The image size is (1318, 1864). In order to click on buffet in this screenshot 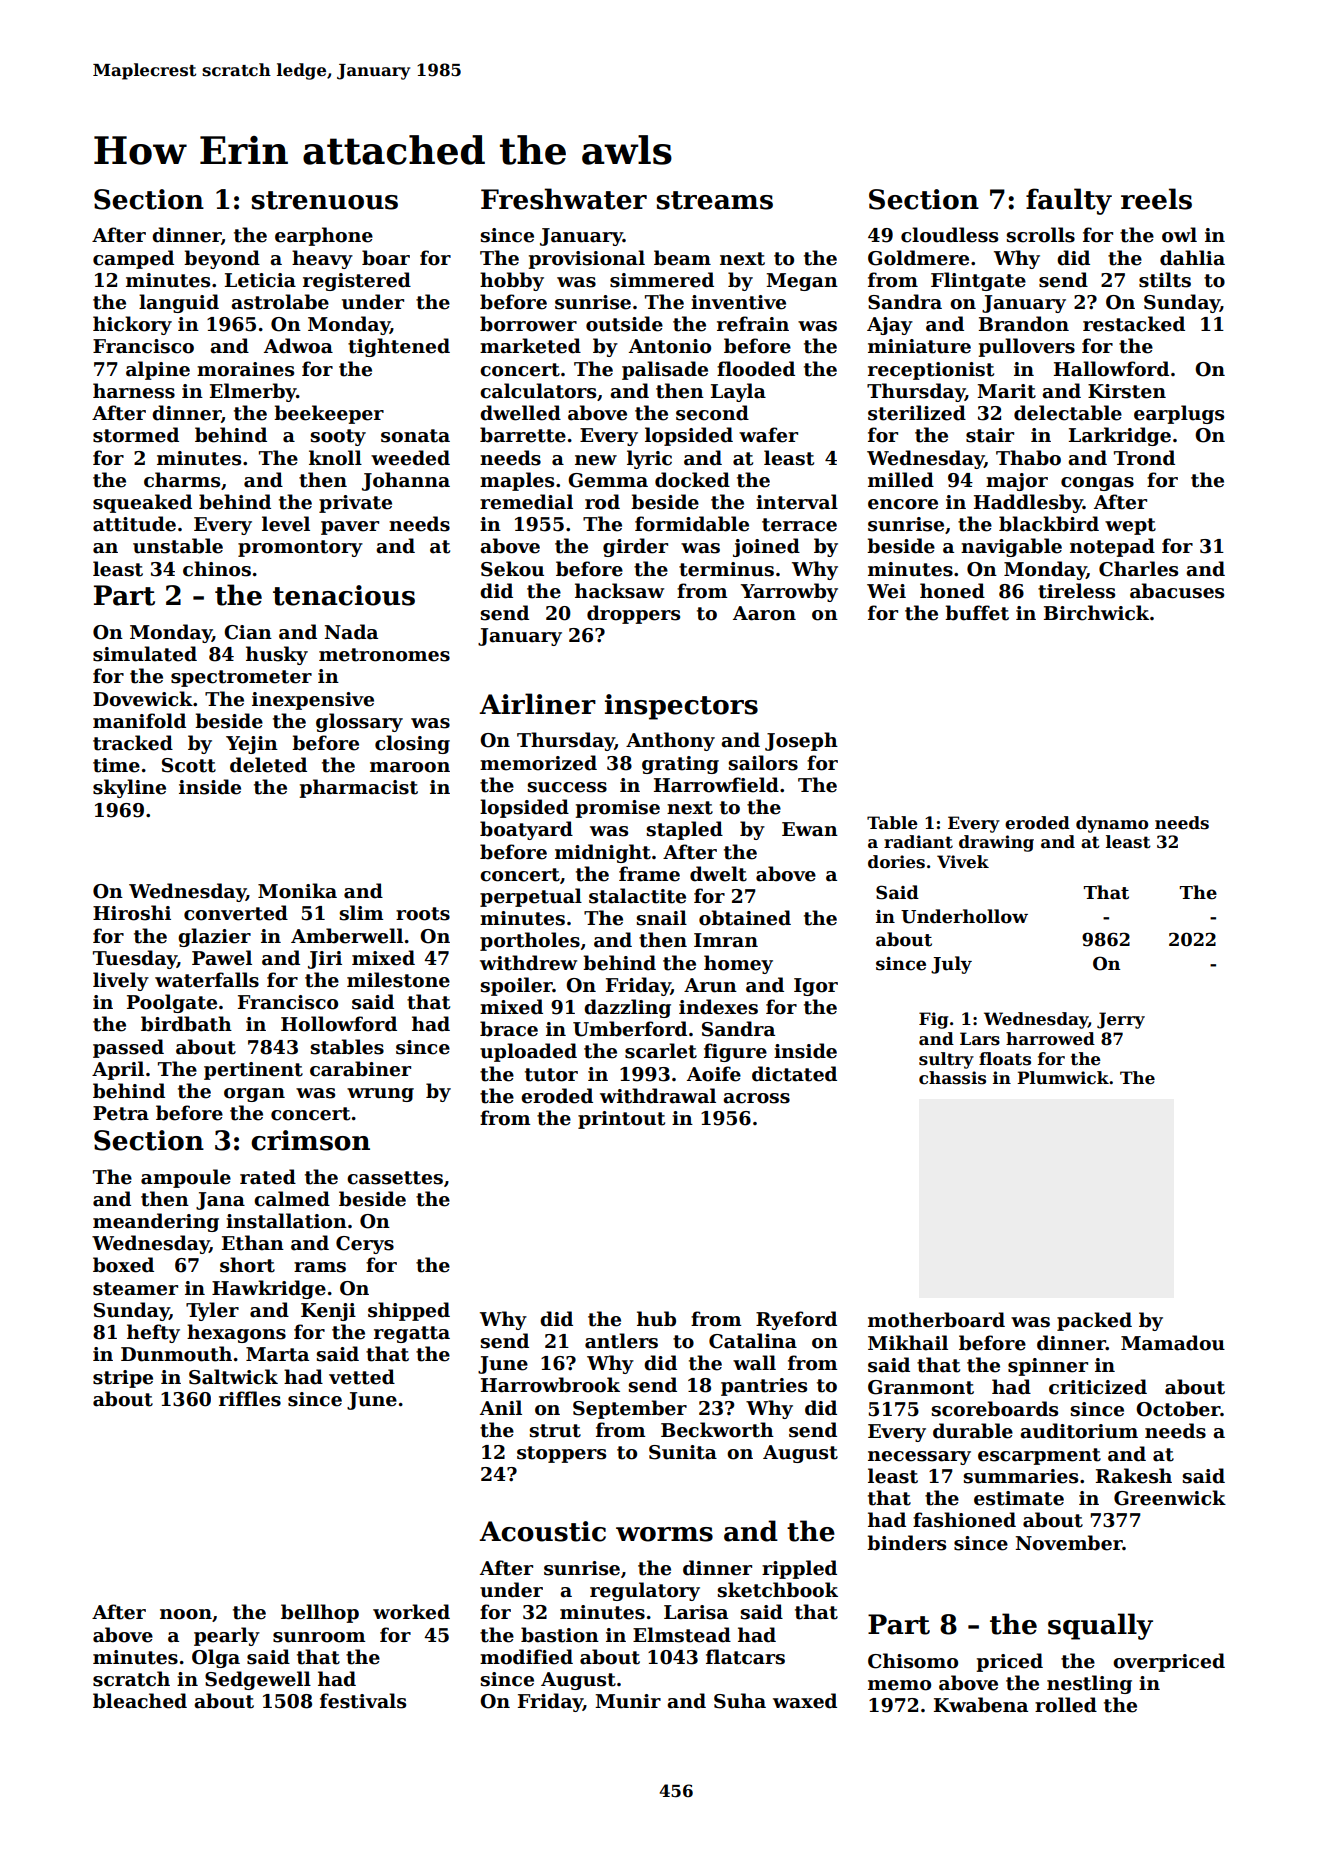, I will do `click(977, 613)`.
